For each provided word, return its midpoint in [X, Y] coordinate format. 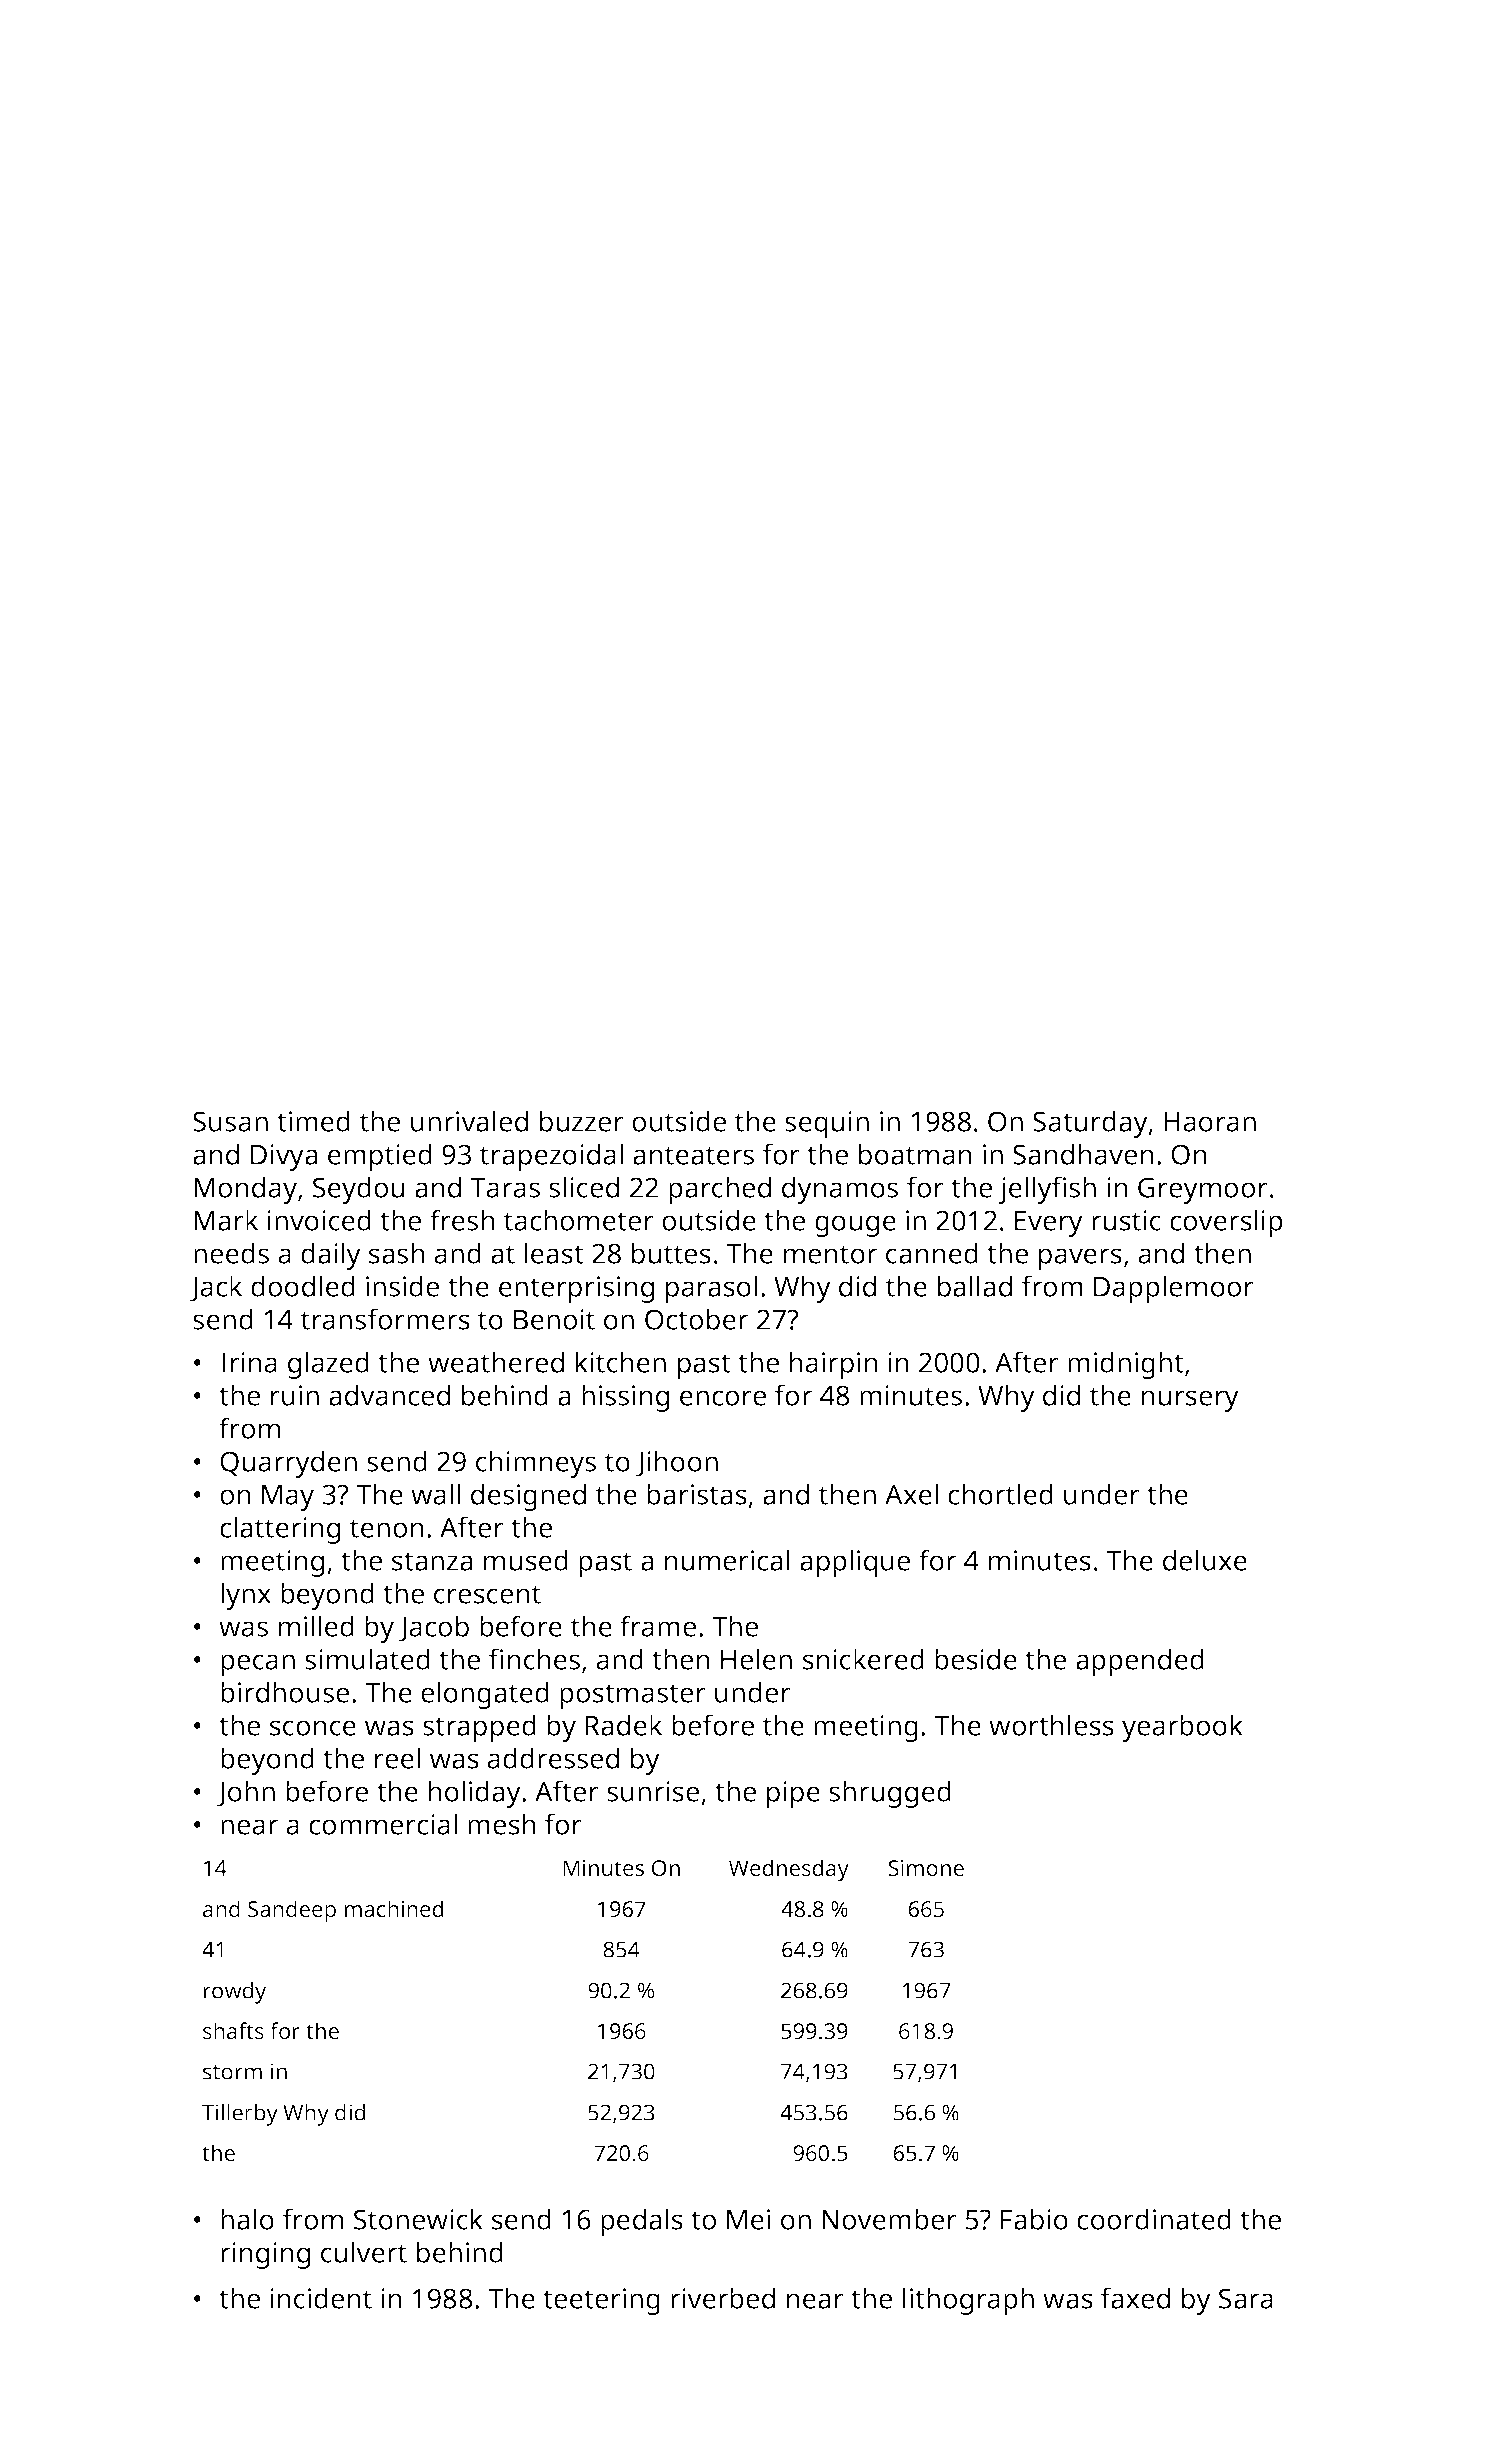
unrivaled [469, 1121]
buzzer [582, 1121]
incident [321, 2298]
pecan [258, 1665]
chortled [1000, 1494]
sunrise [653, 1791]
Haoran [1210, 1122]
